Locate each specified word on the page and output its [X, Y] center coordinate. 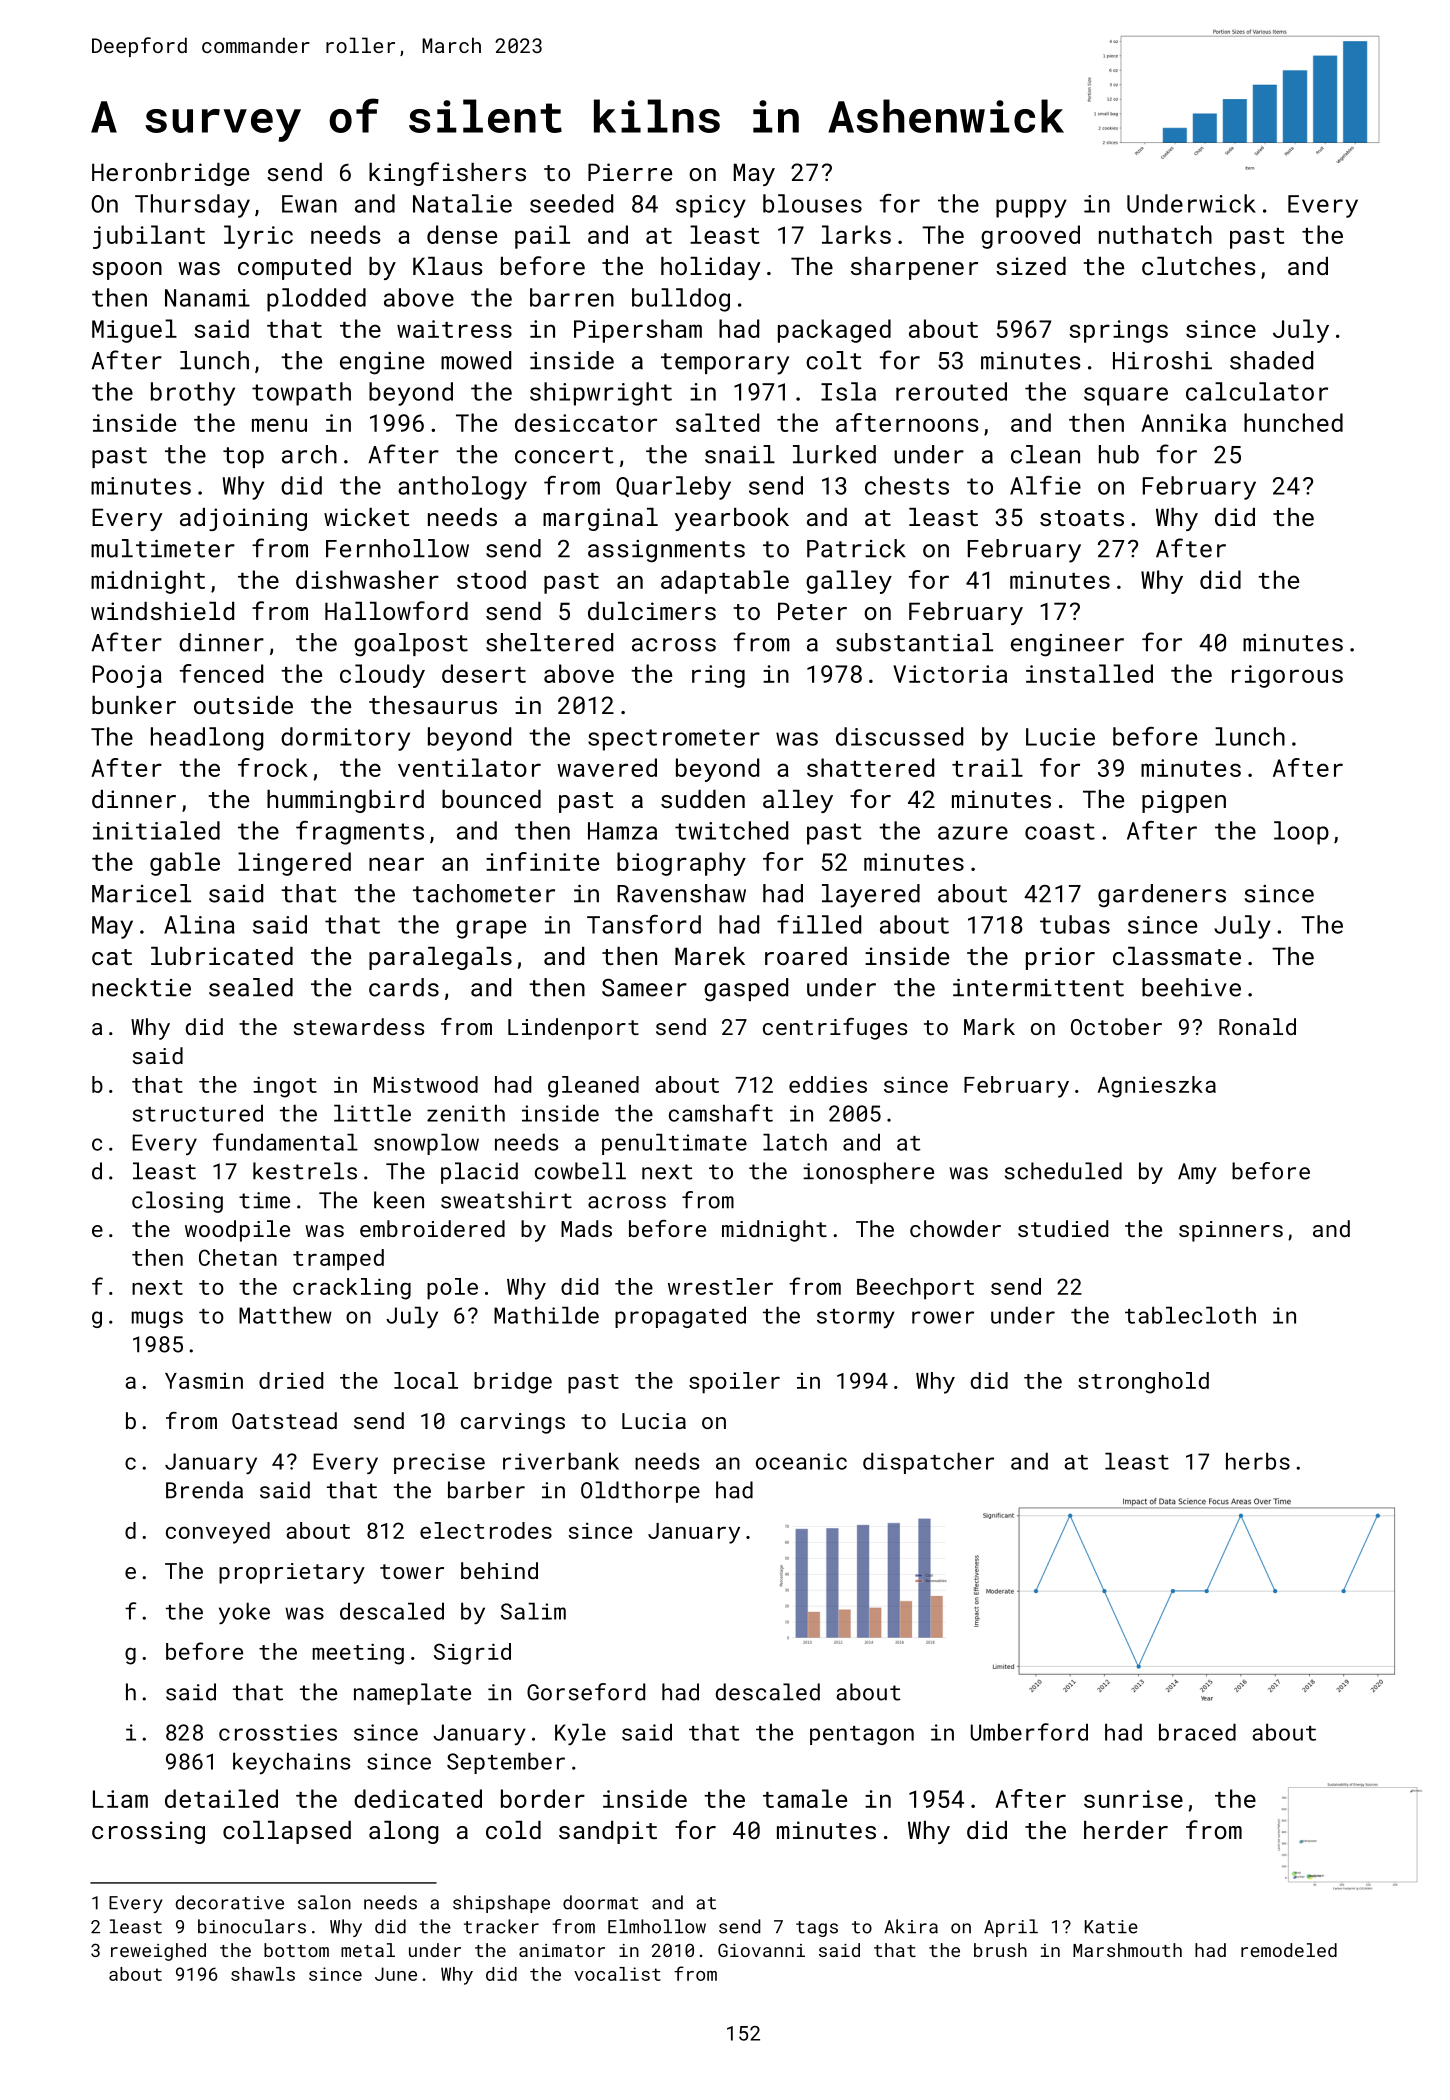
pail [542, 237]
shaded [1271, 360]
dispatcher [928, 1463]
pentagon [862, 1735]
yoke [244, 1613]
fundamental [285, 1142]
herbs [1258, 1461]
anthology [462, 488]
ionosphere [868, 1173]
